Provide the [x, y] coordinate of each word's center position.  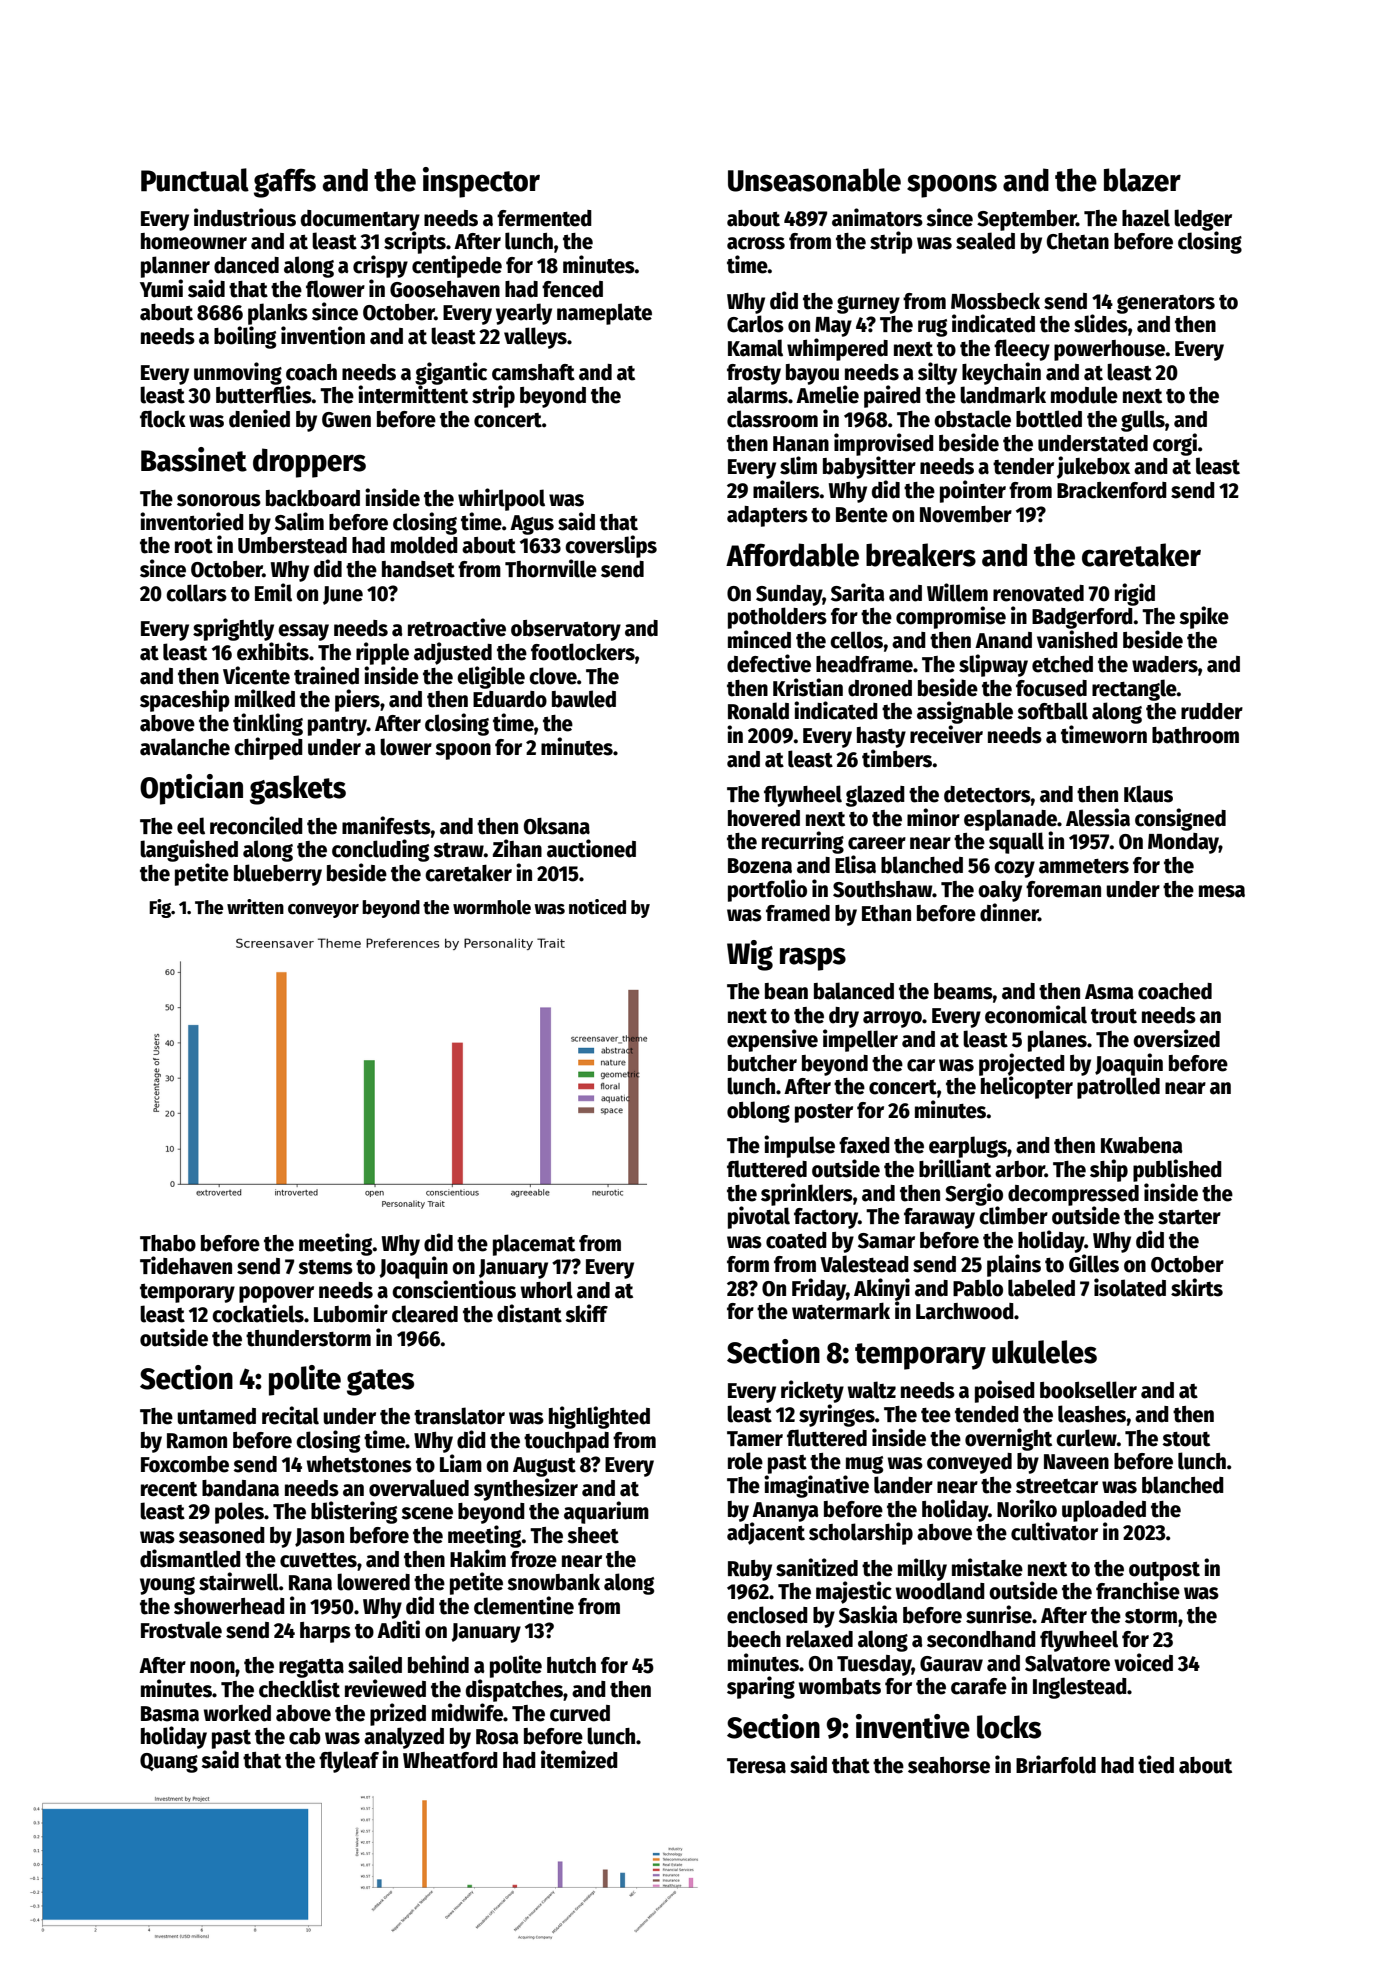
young [167, 1586]
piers [357, 700]
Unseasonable [814, 180]
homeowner [194, 241]
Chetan [1078, 241]
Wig [750, 955]
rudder [1212, 711]
